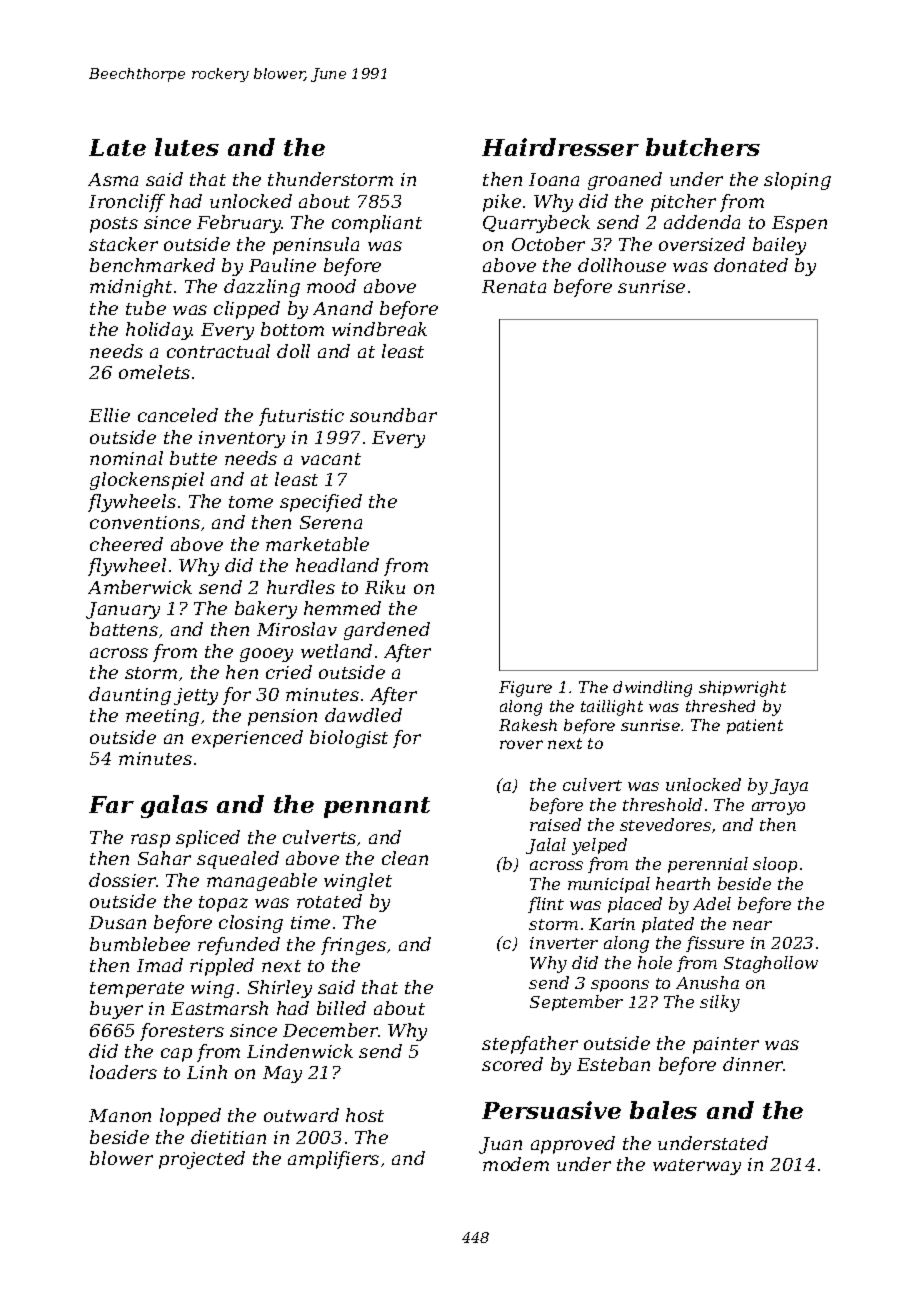 The image size is (924, 1311). What do you see at coordinates (742, 689) in the screenshot?
I see `shipwright` at bounding box center [742, 689].
